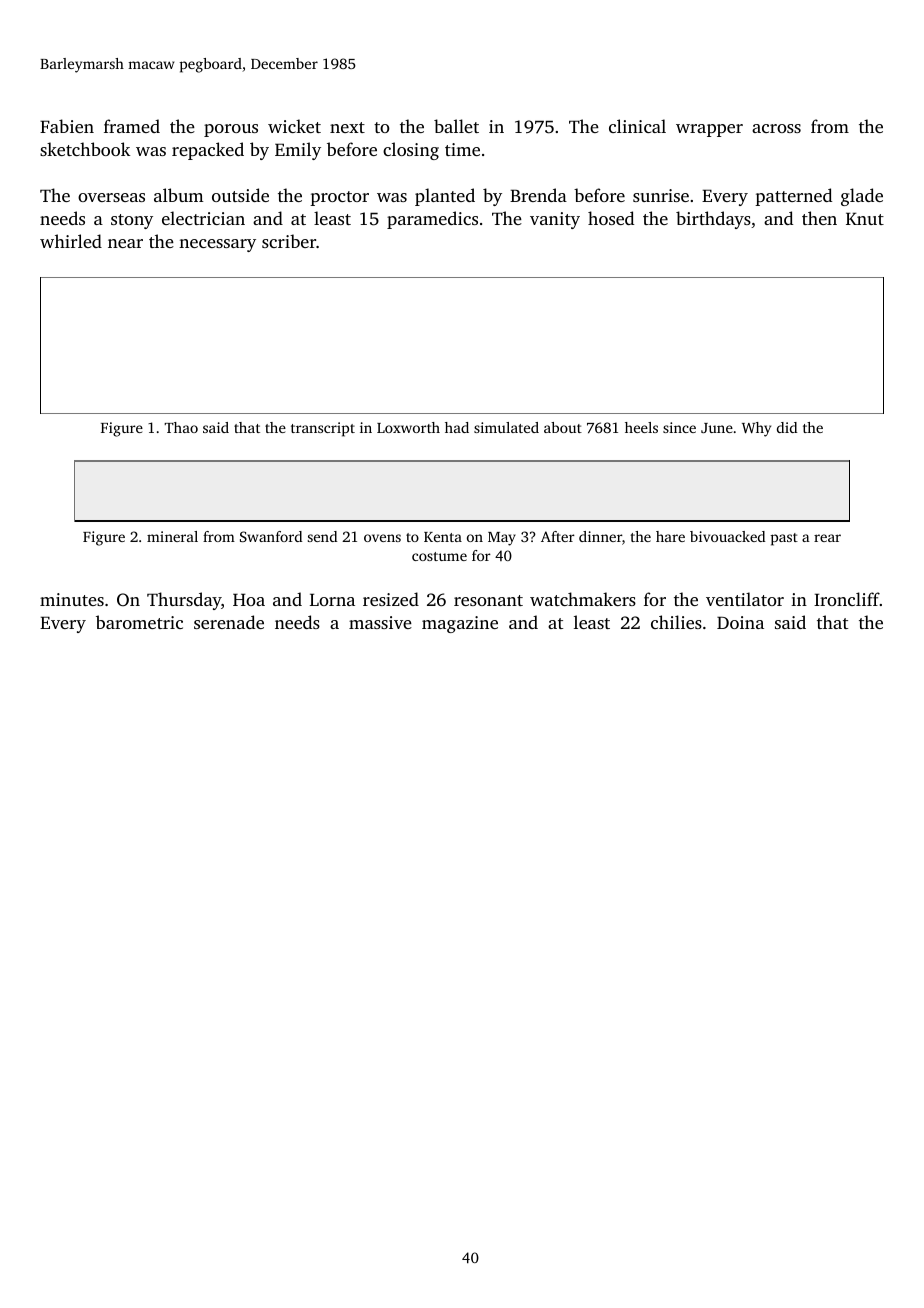 The width and height of the page is (924, 1308). I want to click on birthdays, so click(713, 220).
